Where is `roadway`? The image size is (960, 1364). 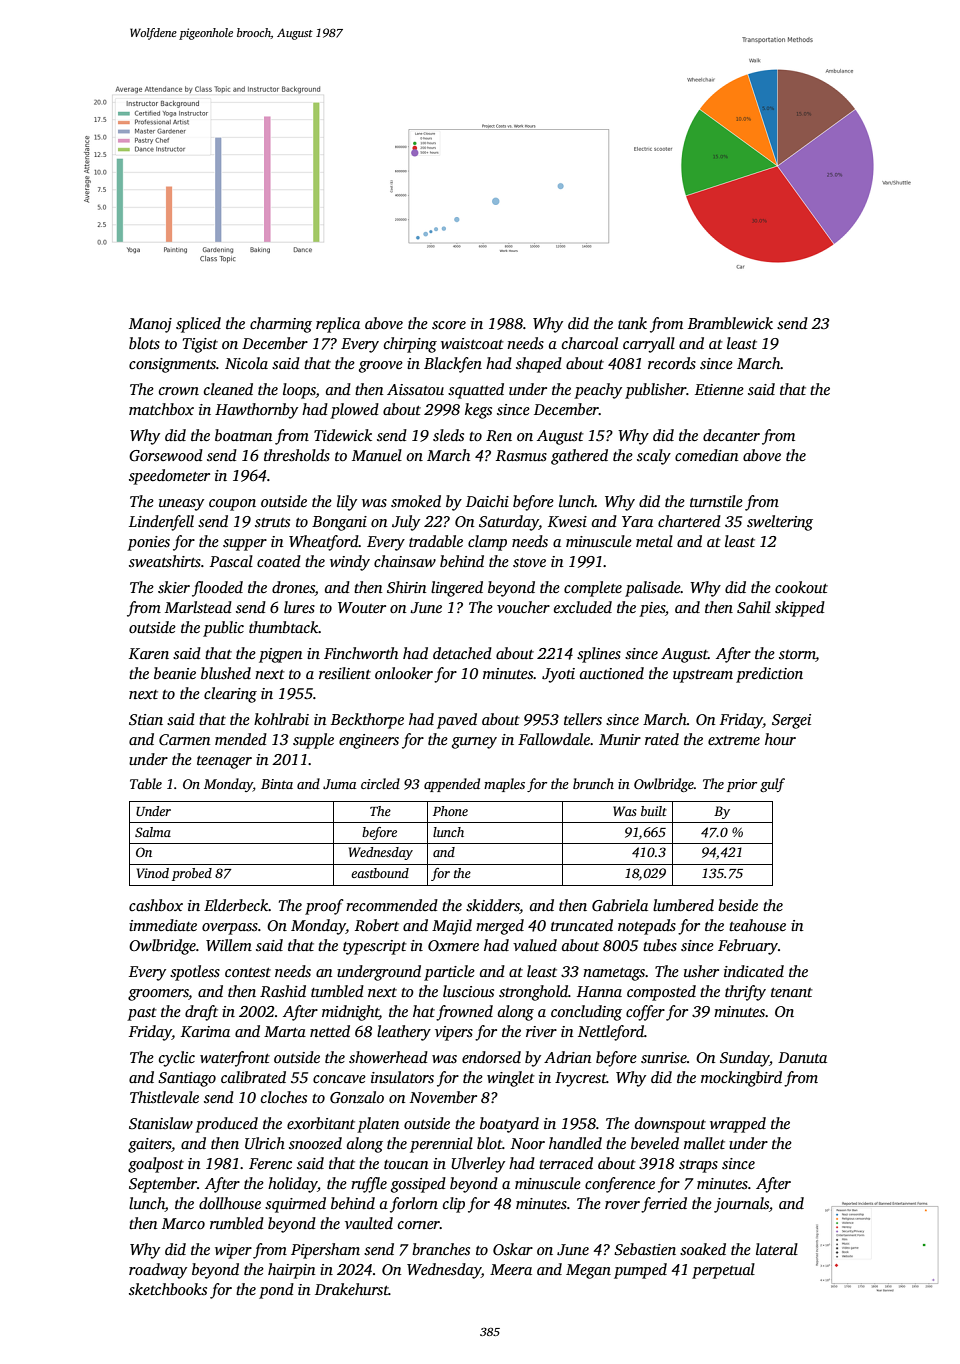
roadway is located at coordinates (158, 1271).
